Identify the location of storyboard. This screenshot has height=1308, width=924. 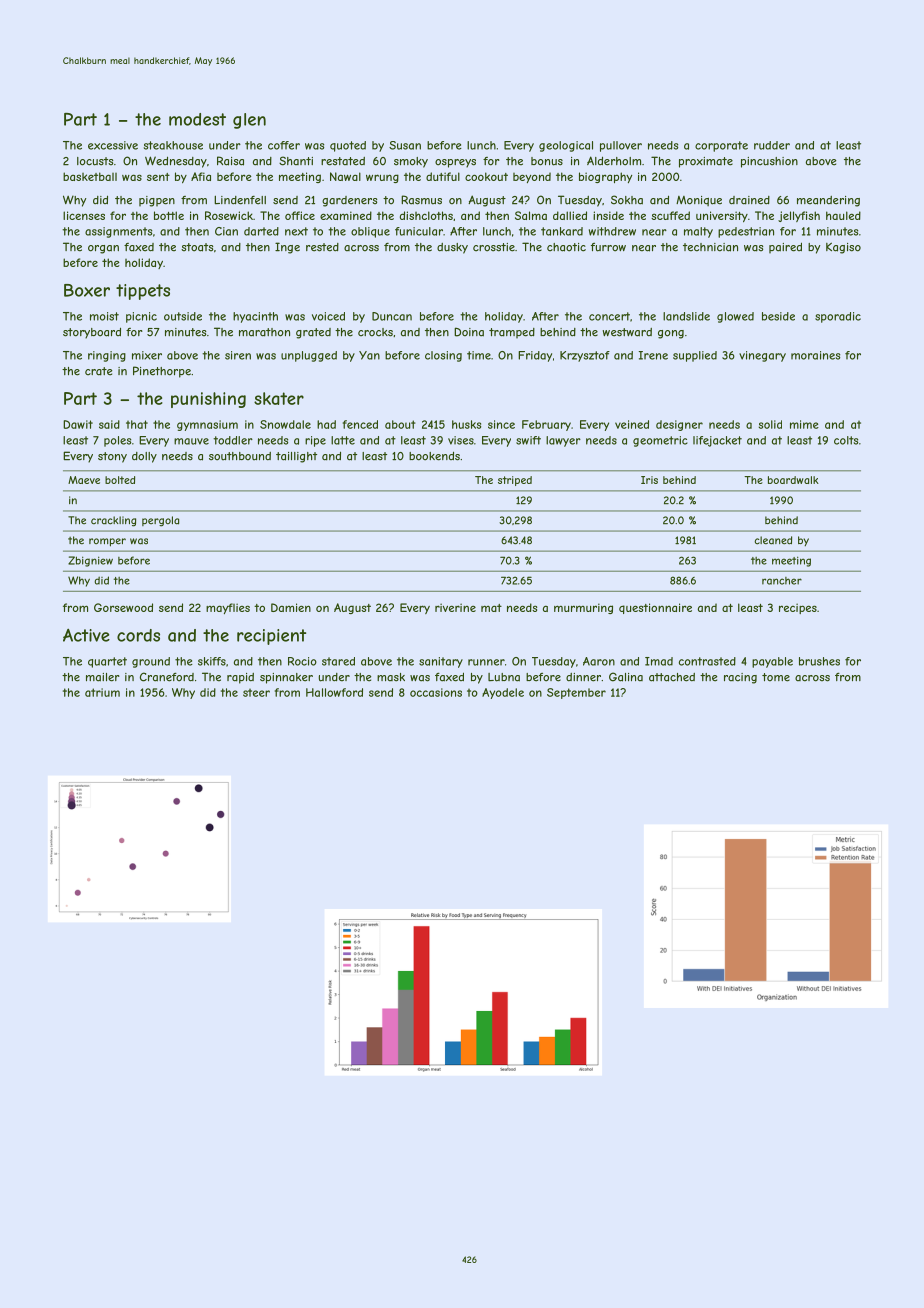
(92, 333).
